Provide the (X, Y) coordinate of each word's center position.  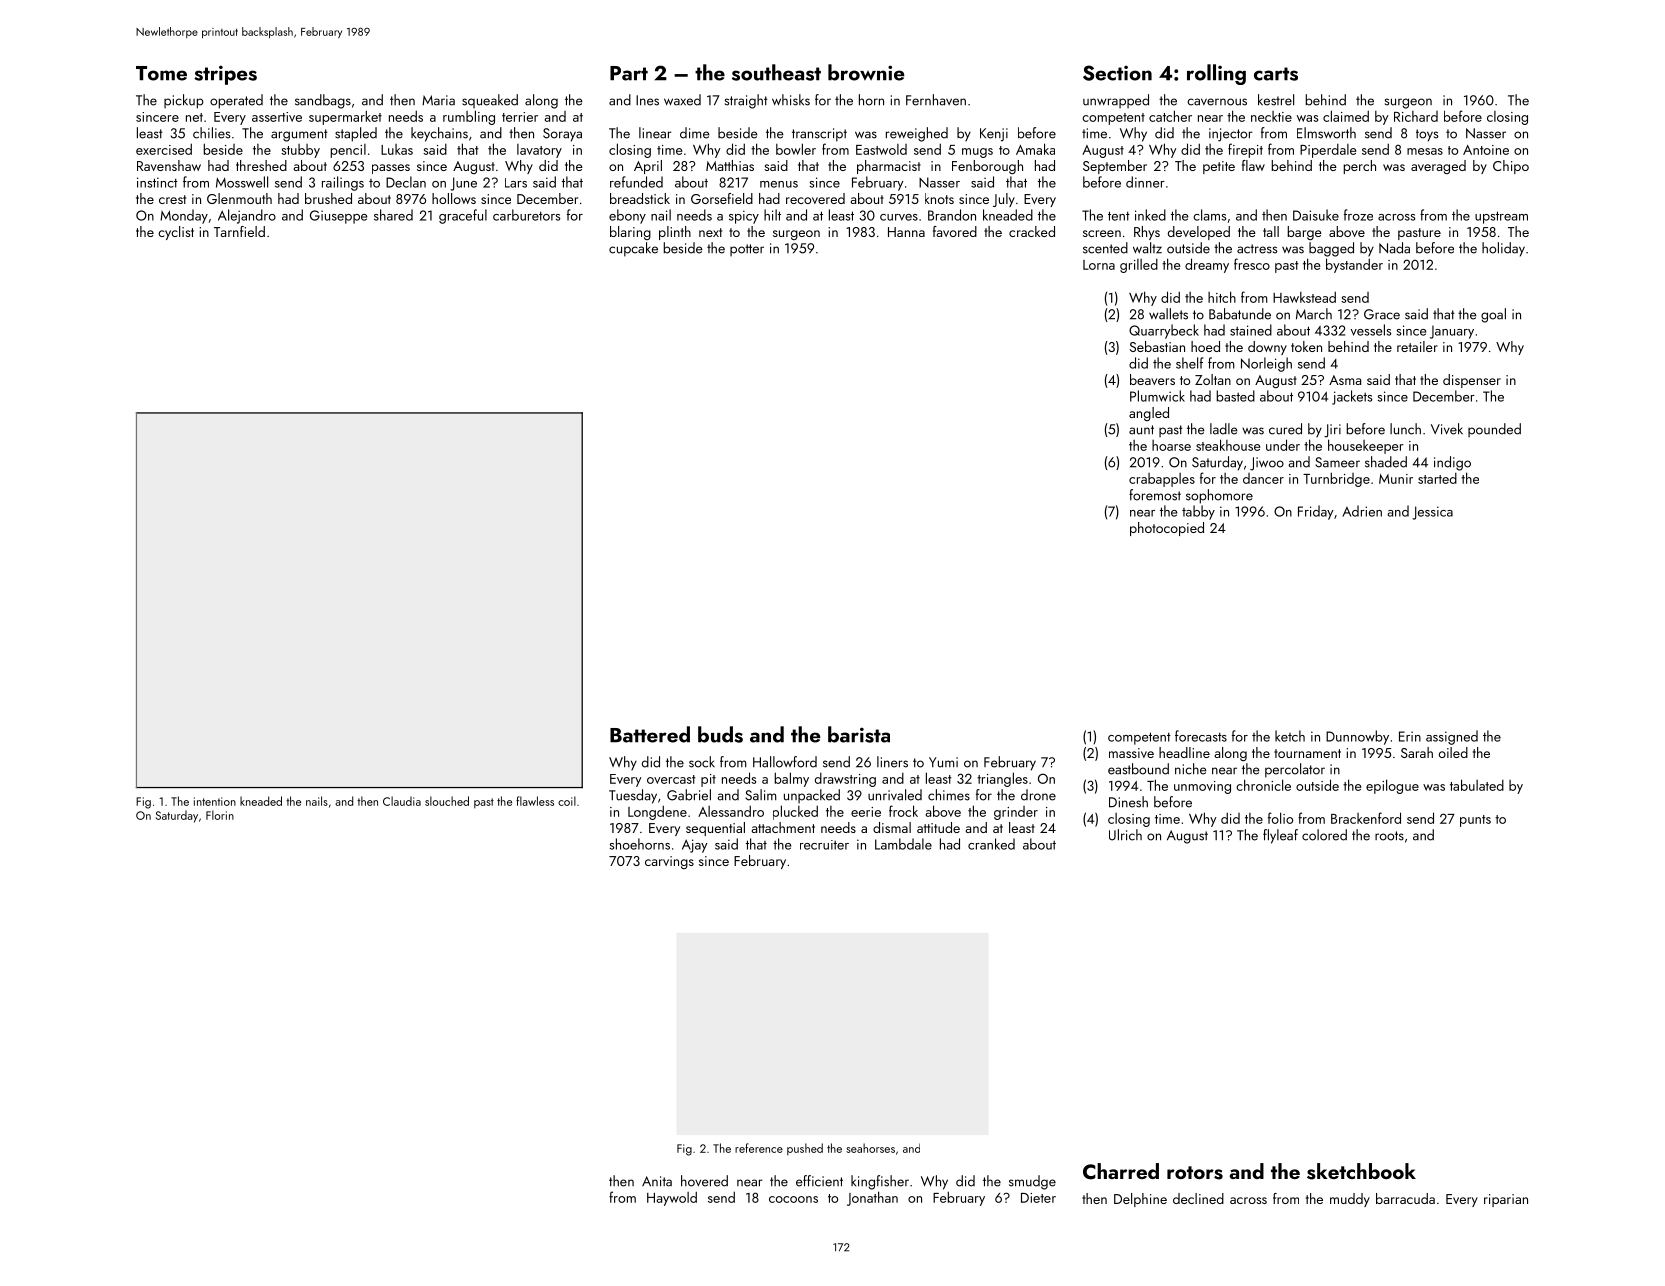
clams (1210, 215)
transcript (819, 135)
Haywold (672, 1198)
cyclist (176, 233)
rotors (1195, 1173)
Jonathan (872, 1198)
